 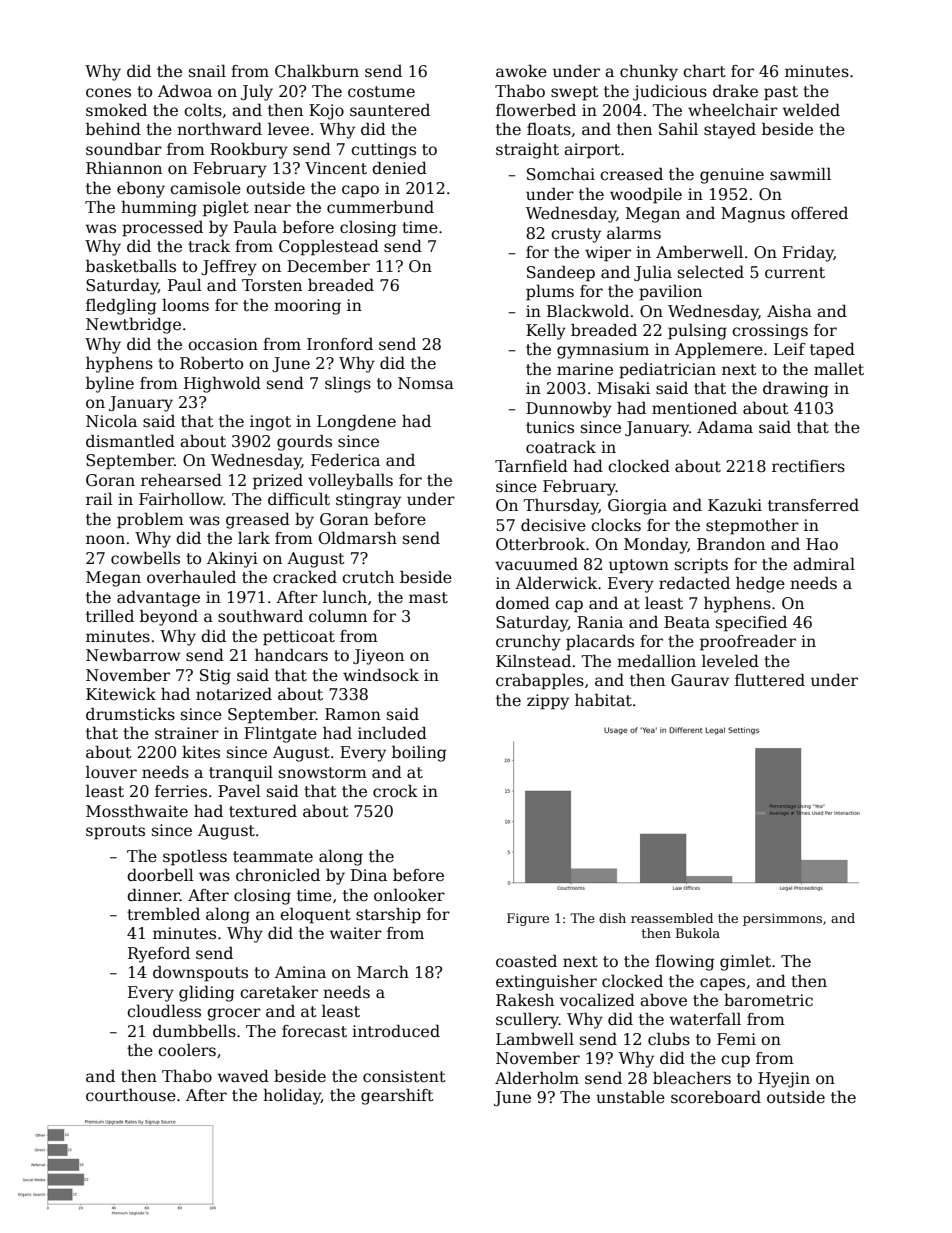 I want to click on persimmons, so click(x=782, y=919).
